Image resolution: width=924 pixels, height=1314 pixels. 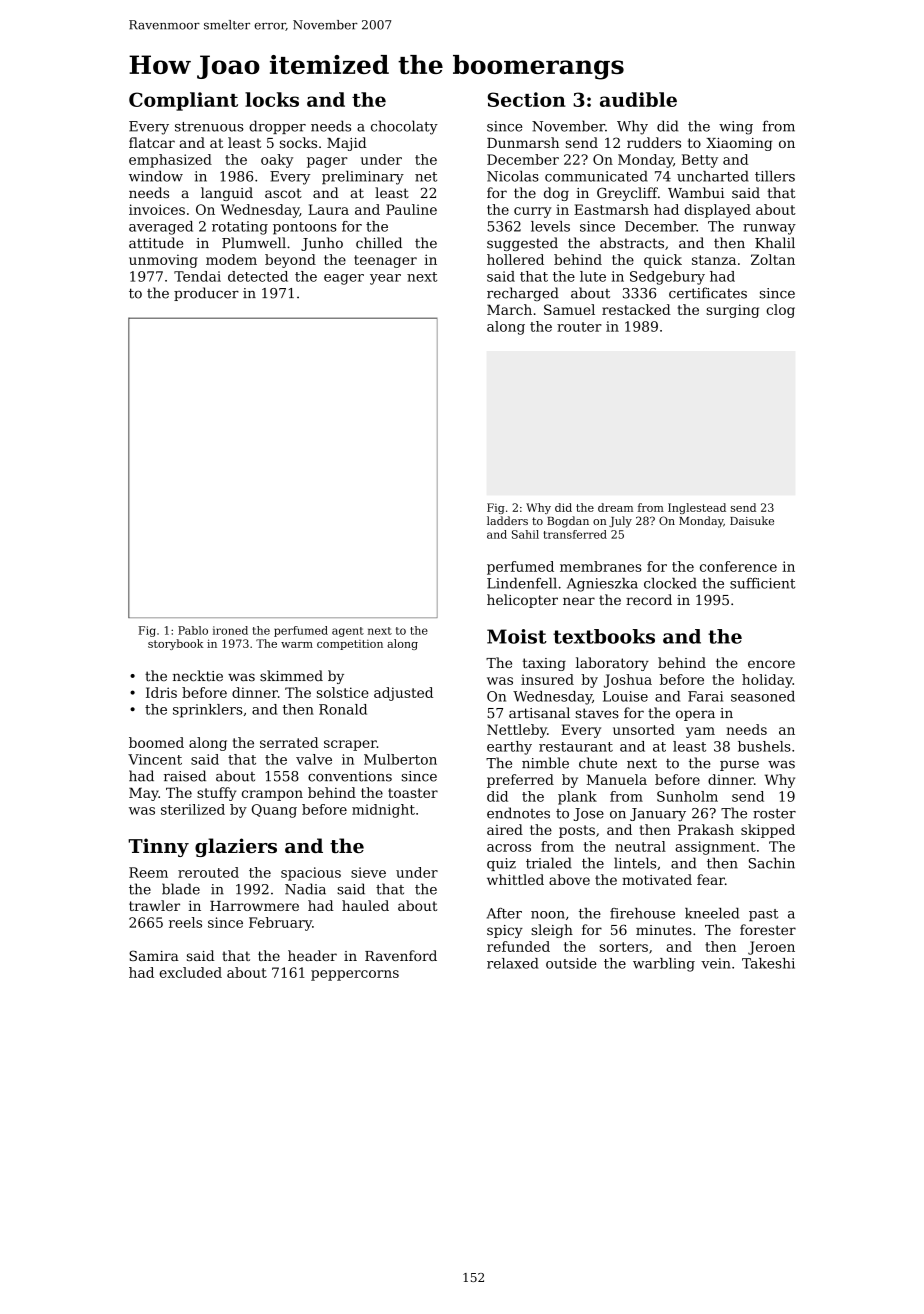 What do you see at coordinates (156, 176) in the page?
I see `window` at bounding box center [156, 176].
